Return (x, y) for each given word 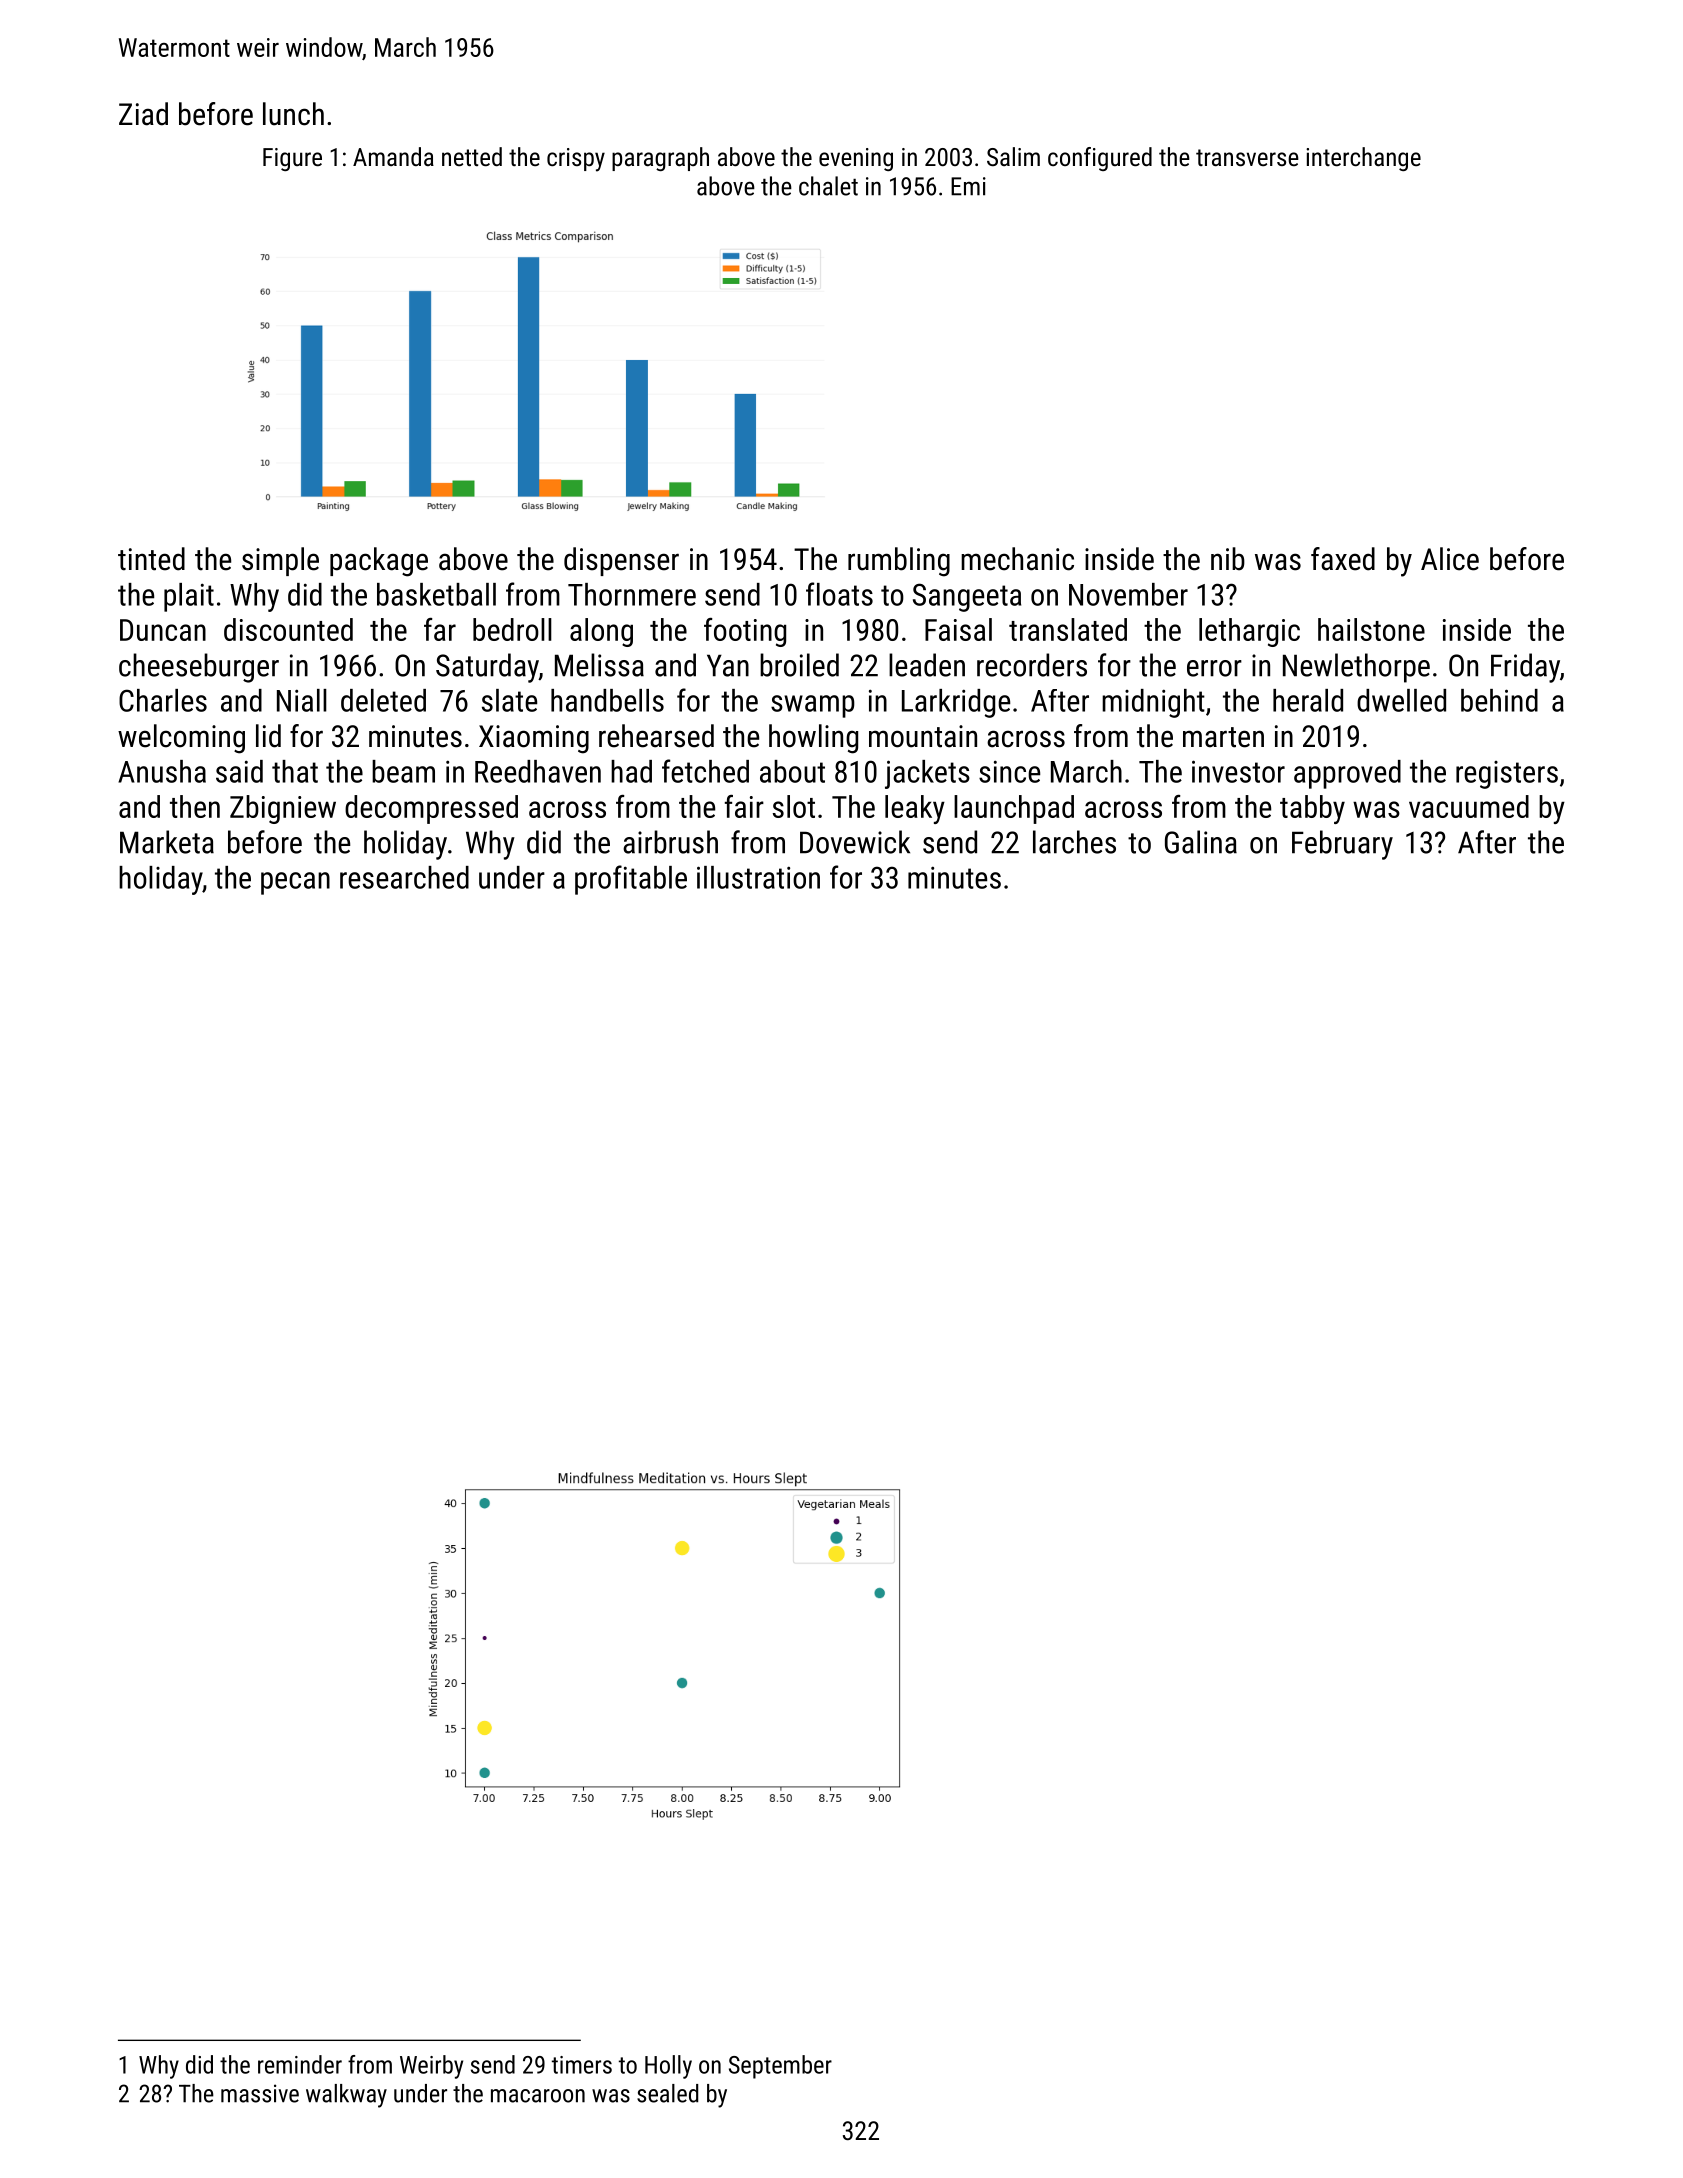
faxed (1343, 559)
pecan (295, 883)
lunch (293, 114)
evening (856, 159)
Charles (163, 700)
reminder (300, 2064)
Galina (1201, 842)
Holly (668, 2067)
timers (582, 2065)
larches (1074, 842)
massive (260, 2093)
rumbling (899, 562)
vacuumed (1469, 806)
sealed (667, 2093)
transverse (1247, 157)
